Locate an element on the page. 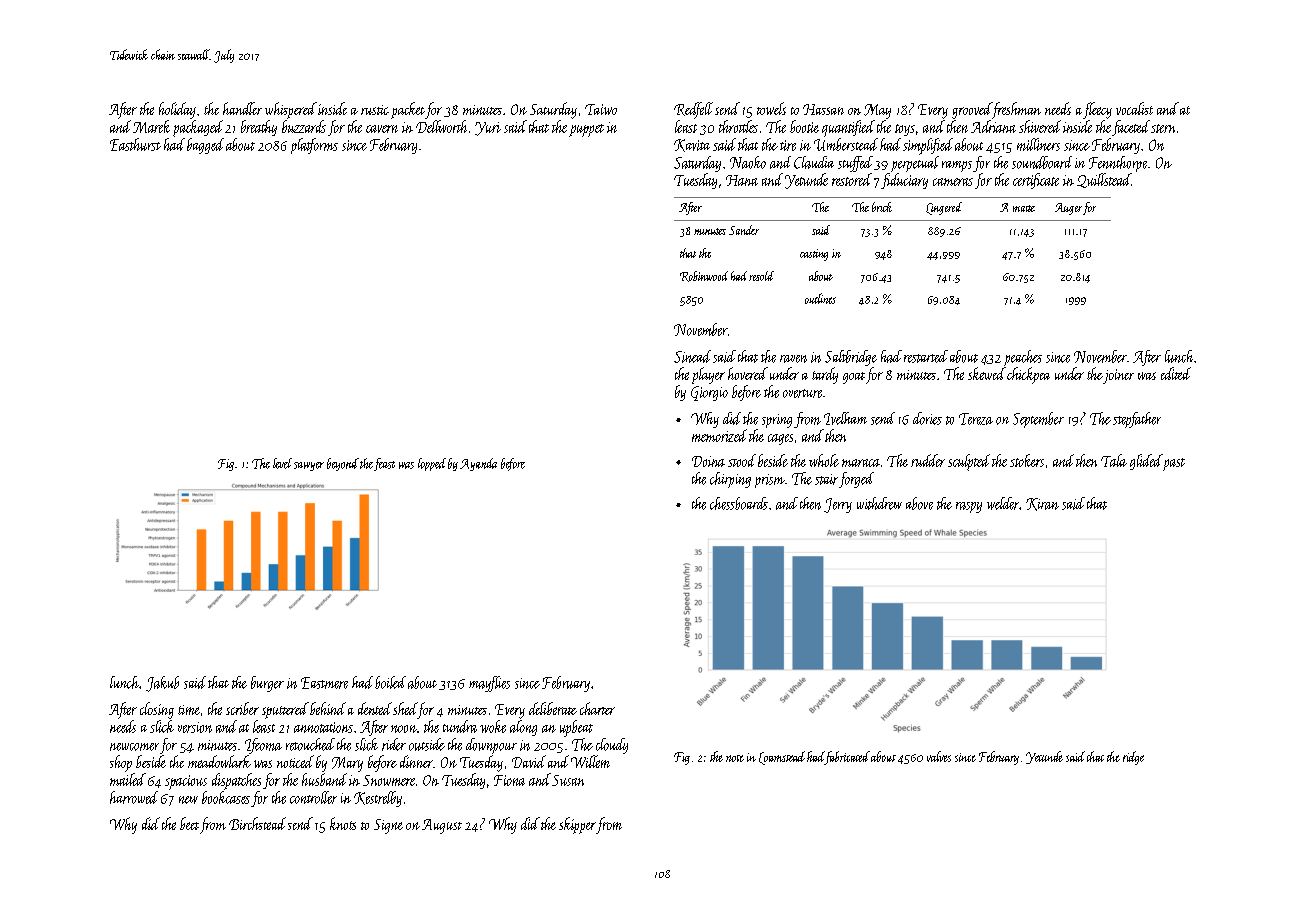  level is located at coordinates (282, 463).
